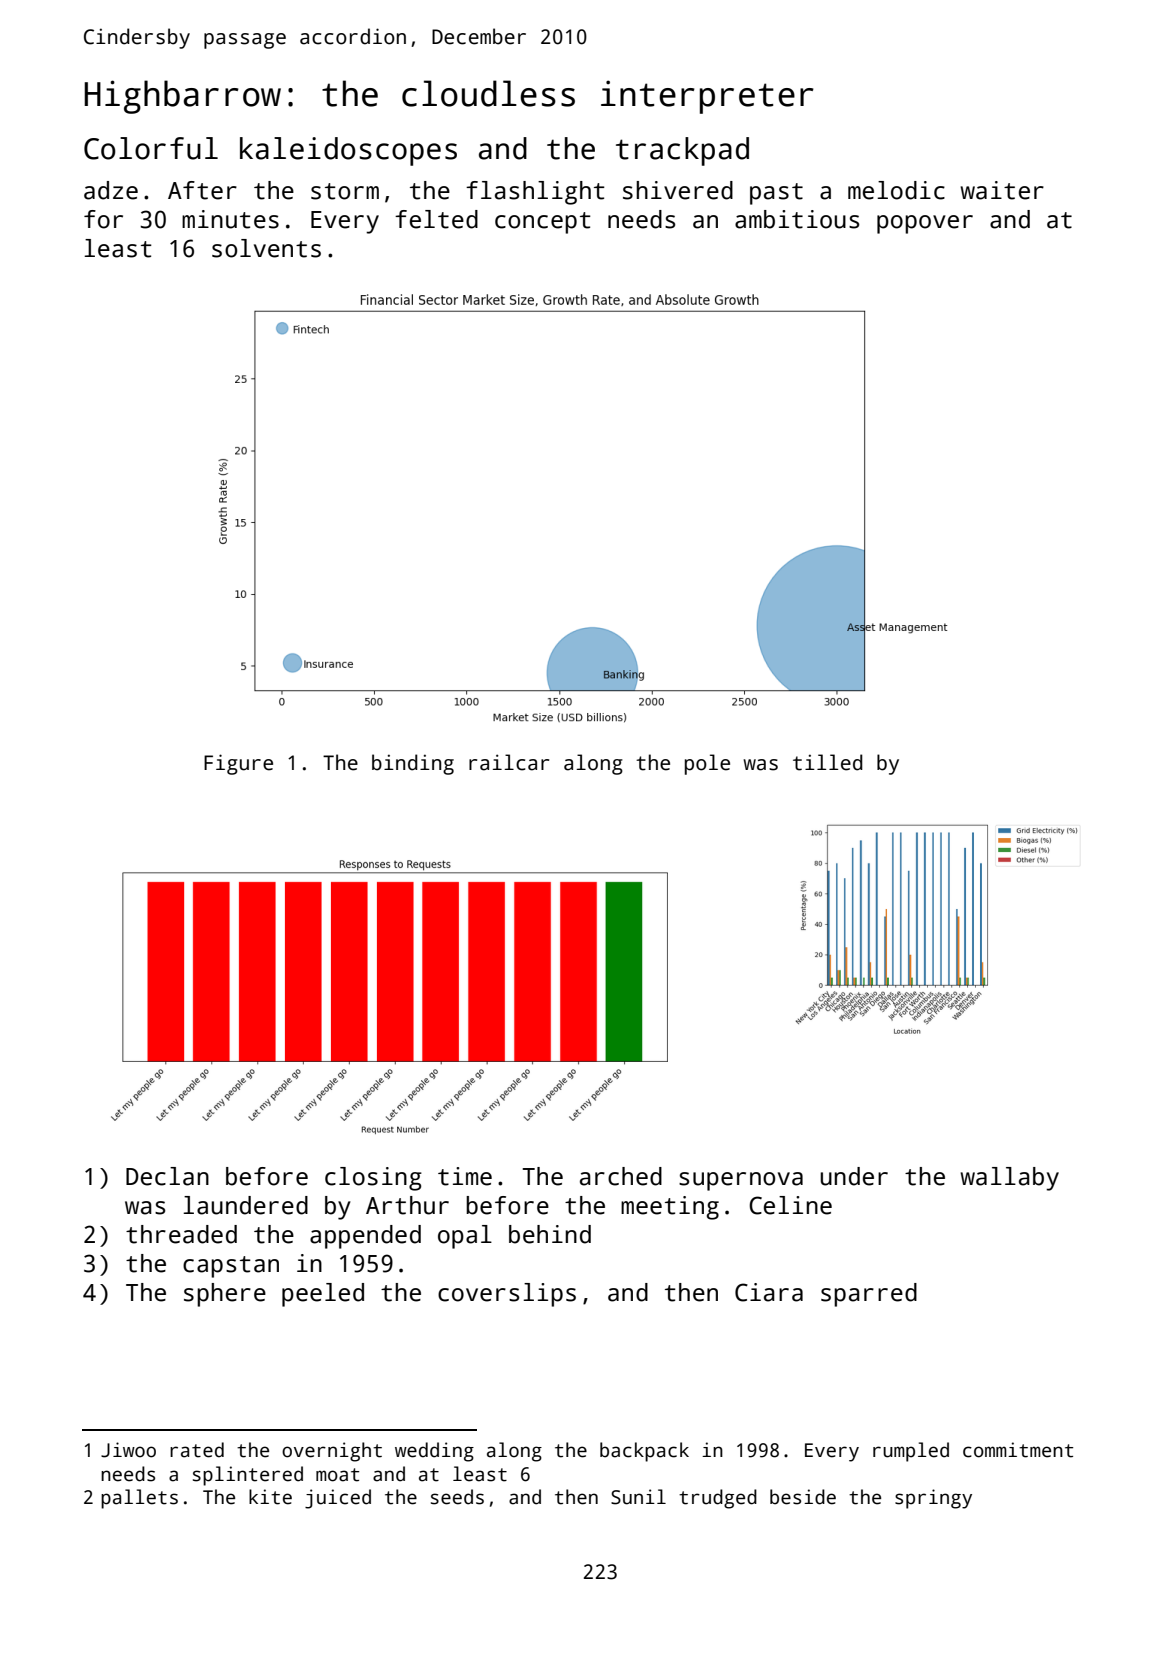  Describe the element at coordinates (167, 1176) in the screenshot. I see `Declan` at that location.
